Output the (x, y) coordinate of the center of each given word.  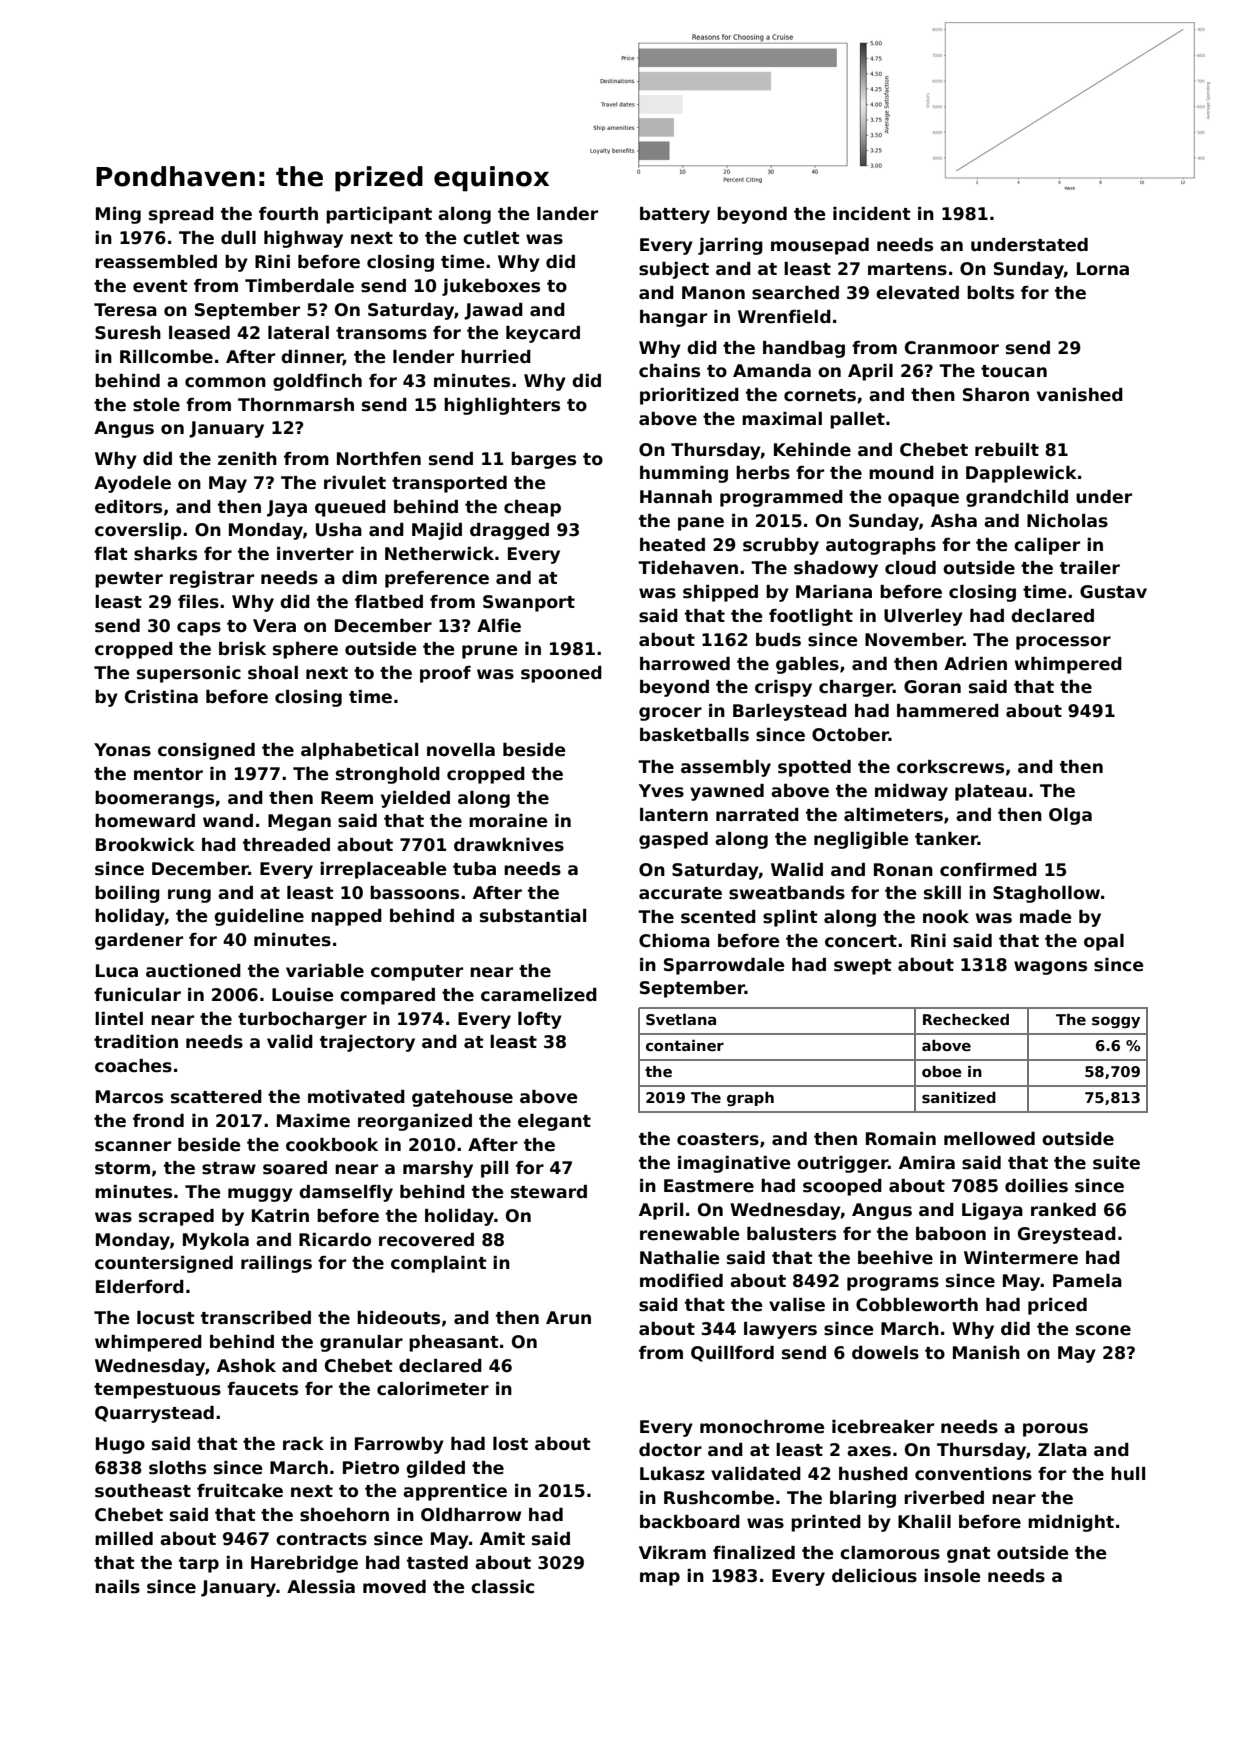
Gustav (1113, 592)
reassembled (156, 262)
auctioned (193, 971)
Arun (568, 1318)
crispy (783, 688)
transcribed (256, 1318)
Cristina (161, 697)
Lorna (1103, 269)
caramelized (539, 995)
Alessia (321, 1587)
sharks (165, 554)
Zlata (1062, 1449)
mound (901, 473)
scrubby (781, 546)
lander (567, 214)
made (1046, 917)
